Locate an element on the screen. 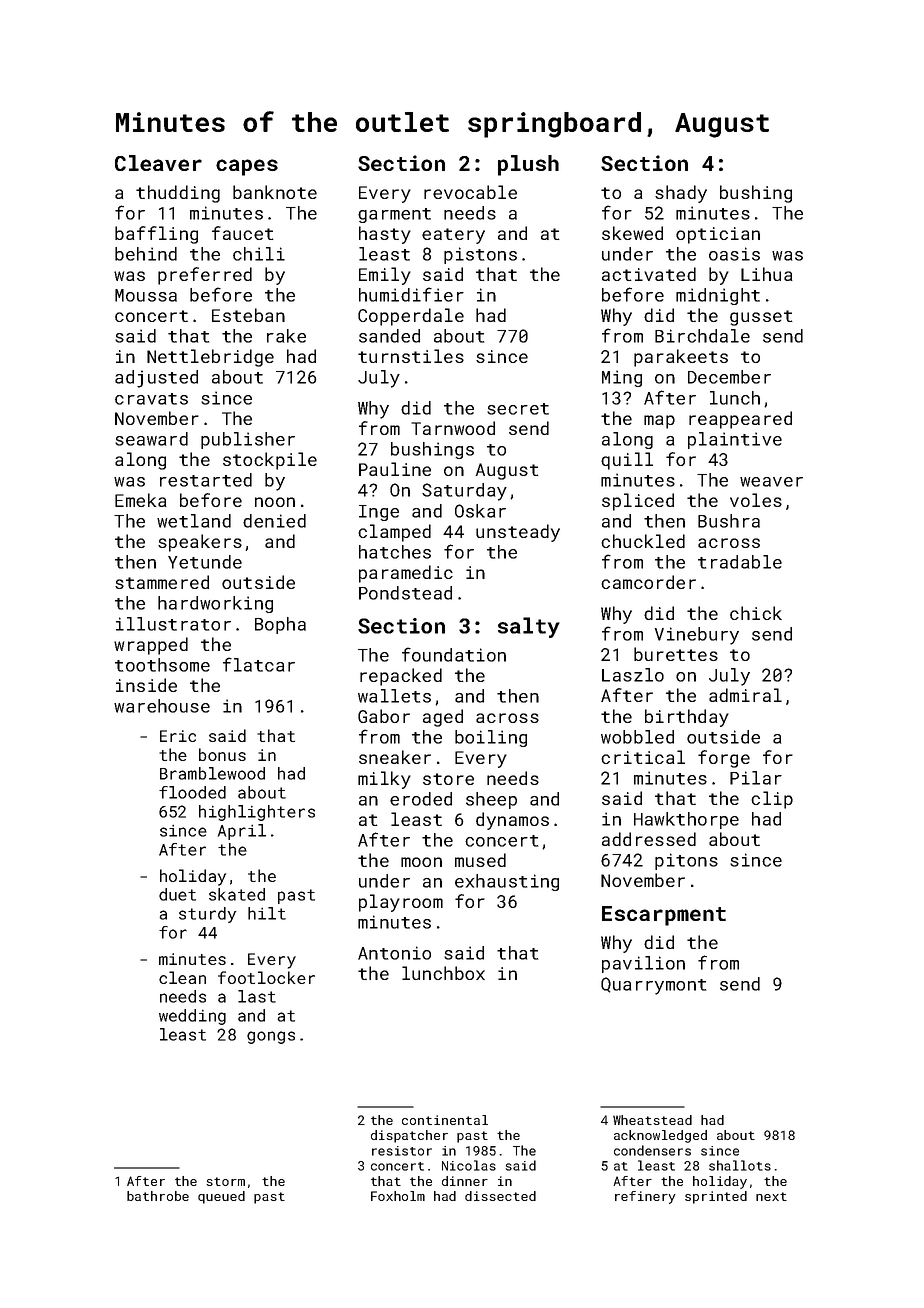 The image size is (924, 1308). tradable is located at coordinates (740, 562).
